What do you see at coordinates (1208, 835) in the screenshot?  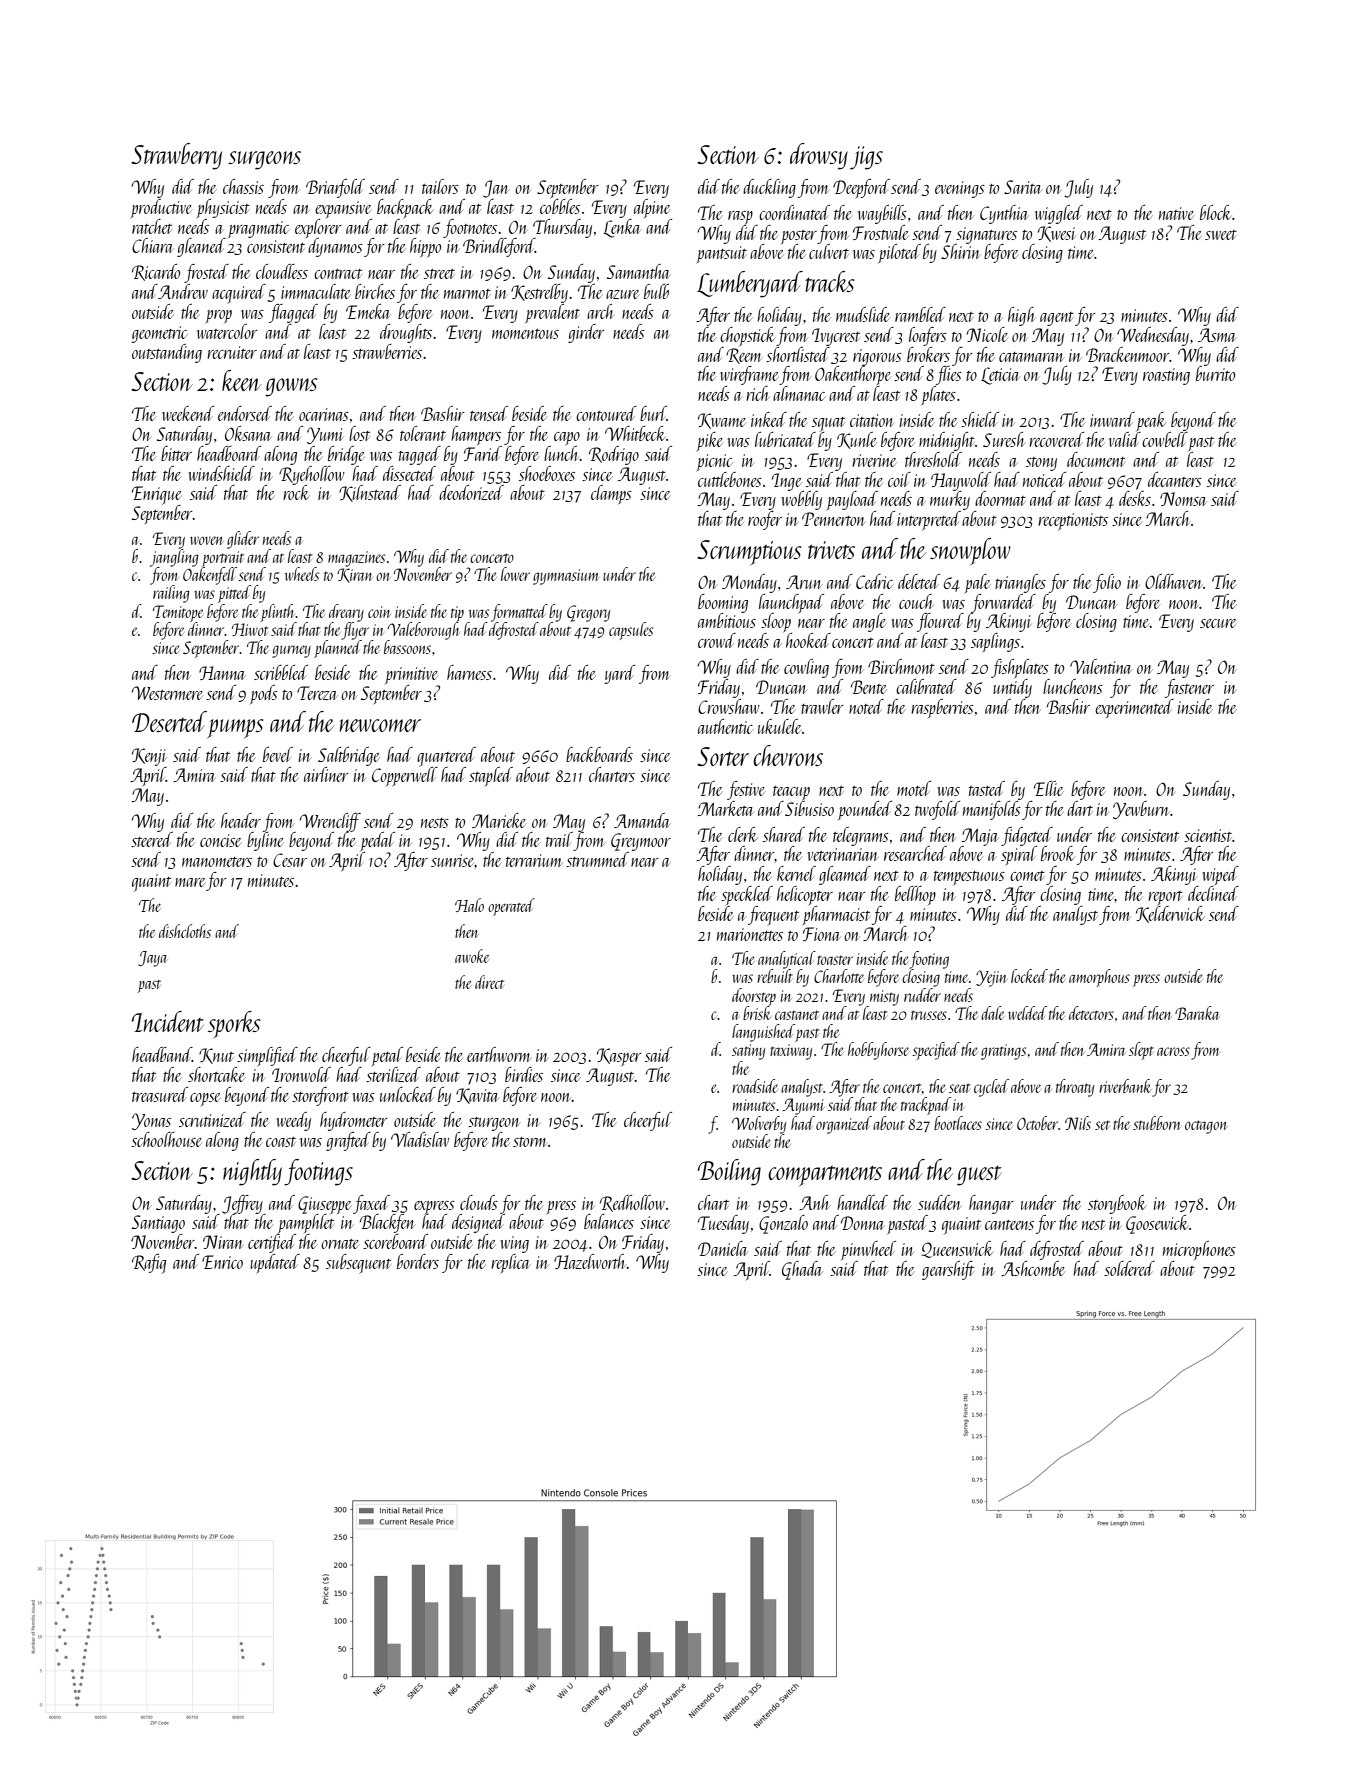 I see `scientist` at bounding box center [1208, 835].
